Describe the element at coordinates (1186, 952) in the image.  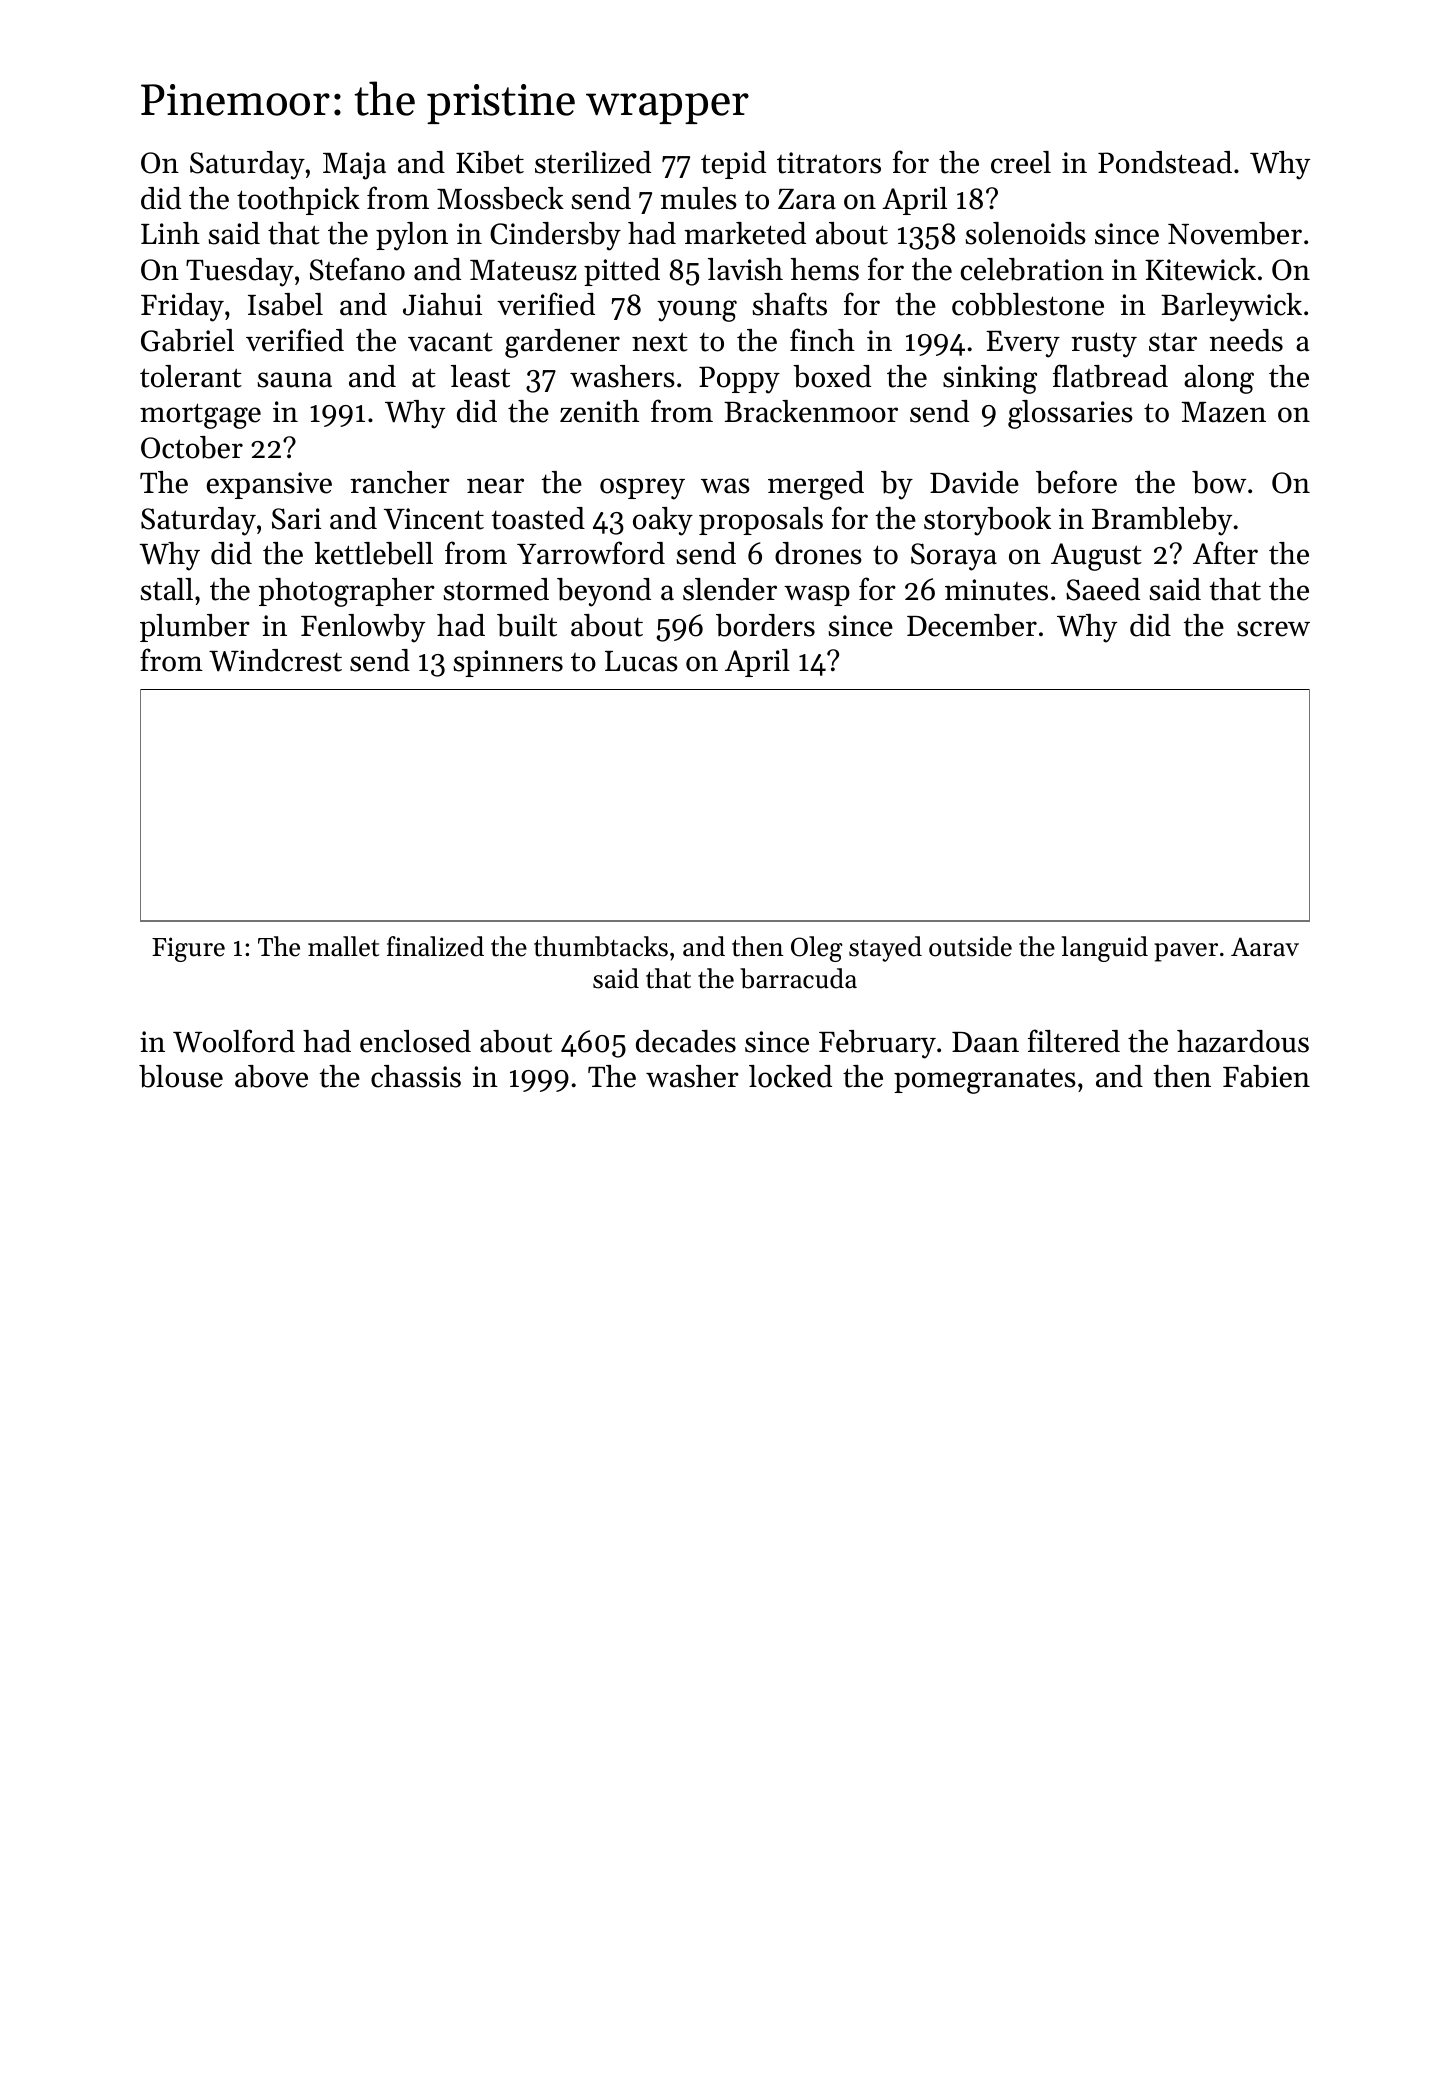
I see `paver` at that location.
